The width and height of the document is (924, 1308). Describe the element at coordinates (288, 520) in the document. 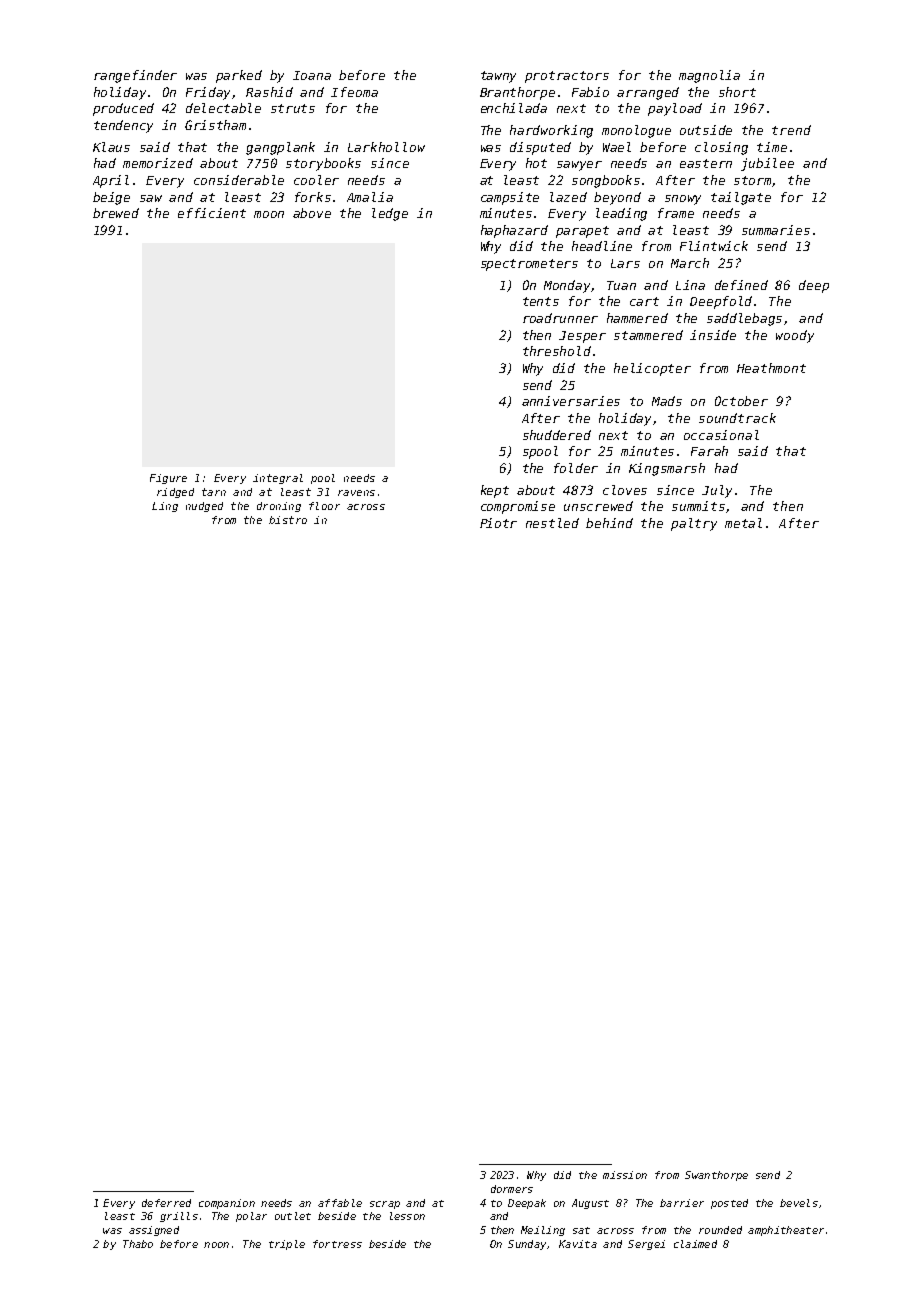

I see `bistro` at that location.
